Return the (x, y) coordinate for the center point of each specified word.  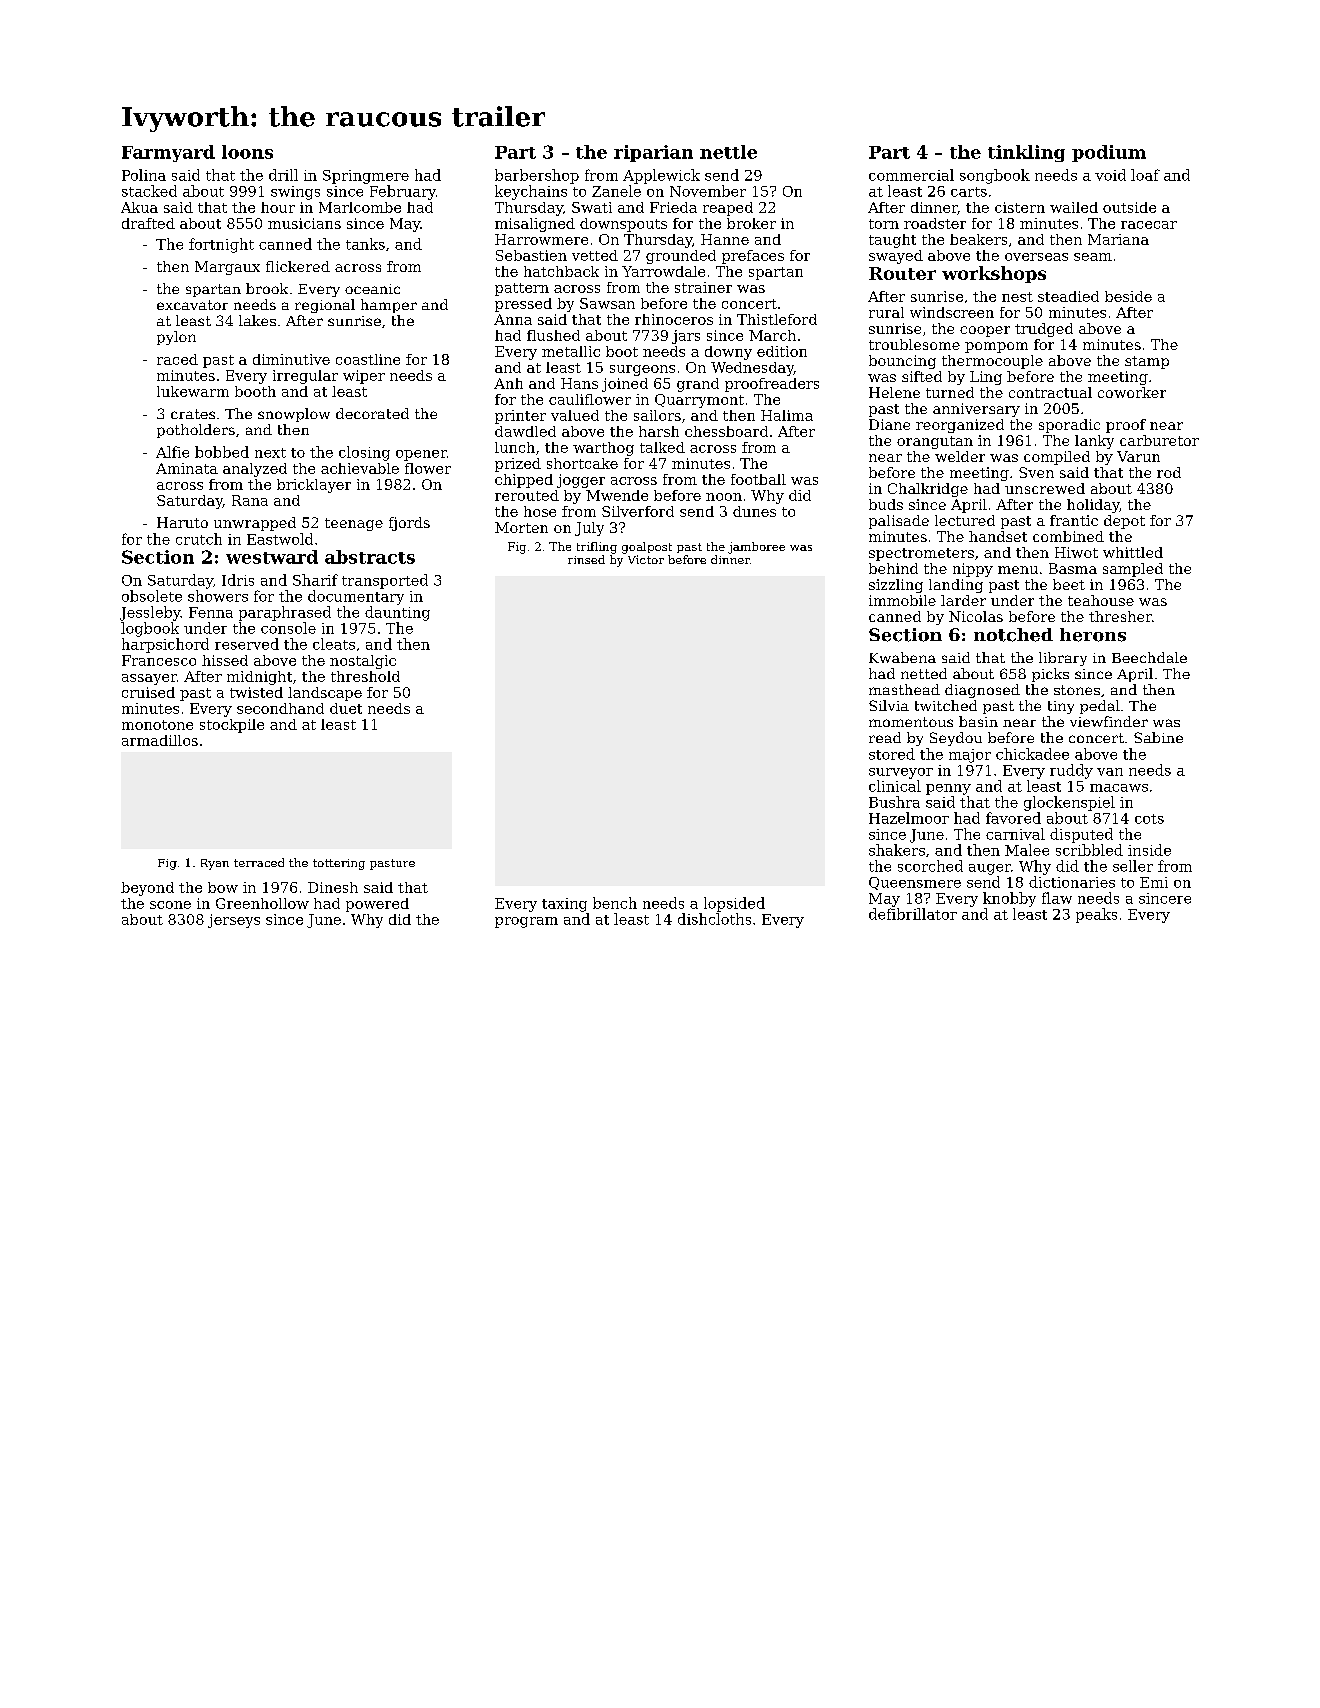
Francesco (159, 660)
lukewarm (193, 391)
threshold (365, 676)
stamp (1147, 362)
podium (1109, 153)
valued (575, 415)
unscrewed (1045, 488)
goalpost (647, 548)
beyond (147, 889)
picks (1050, 675)
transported (385, 581)
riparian (653, 153)
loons (247, 152)
